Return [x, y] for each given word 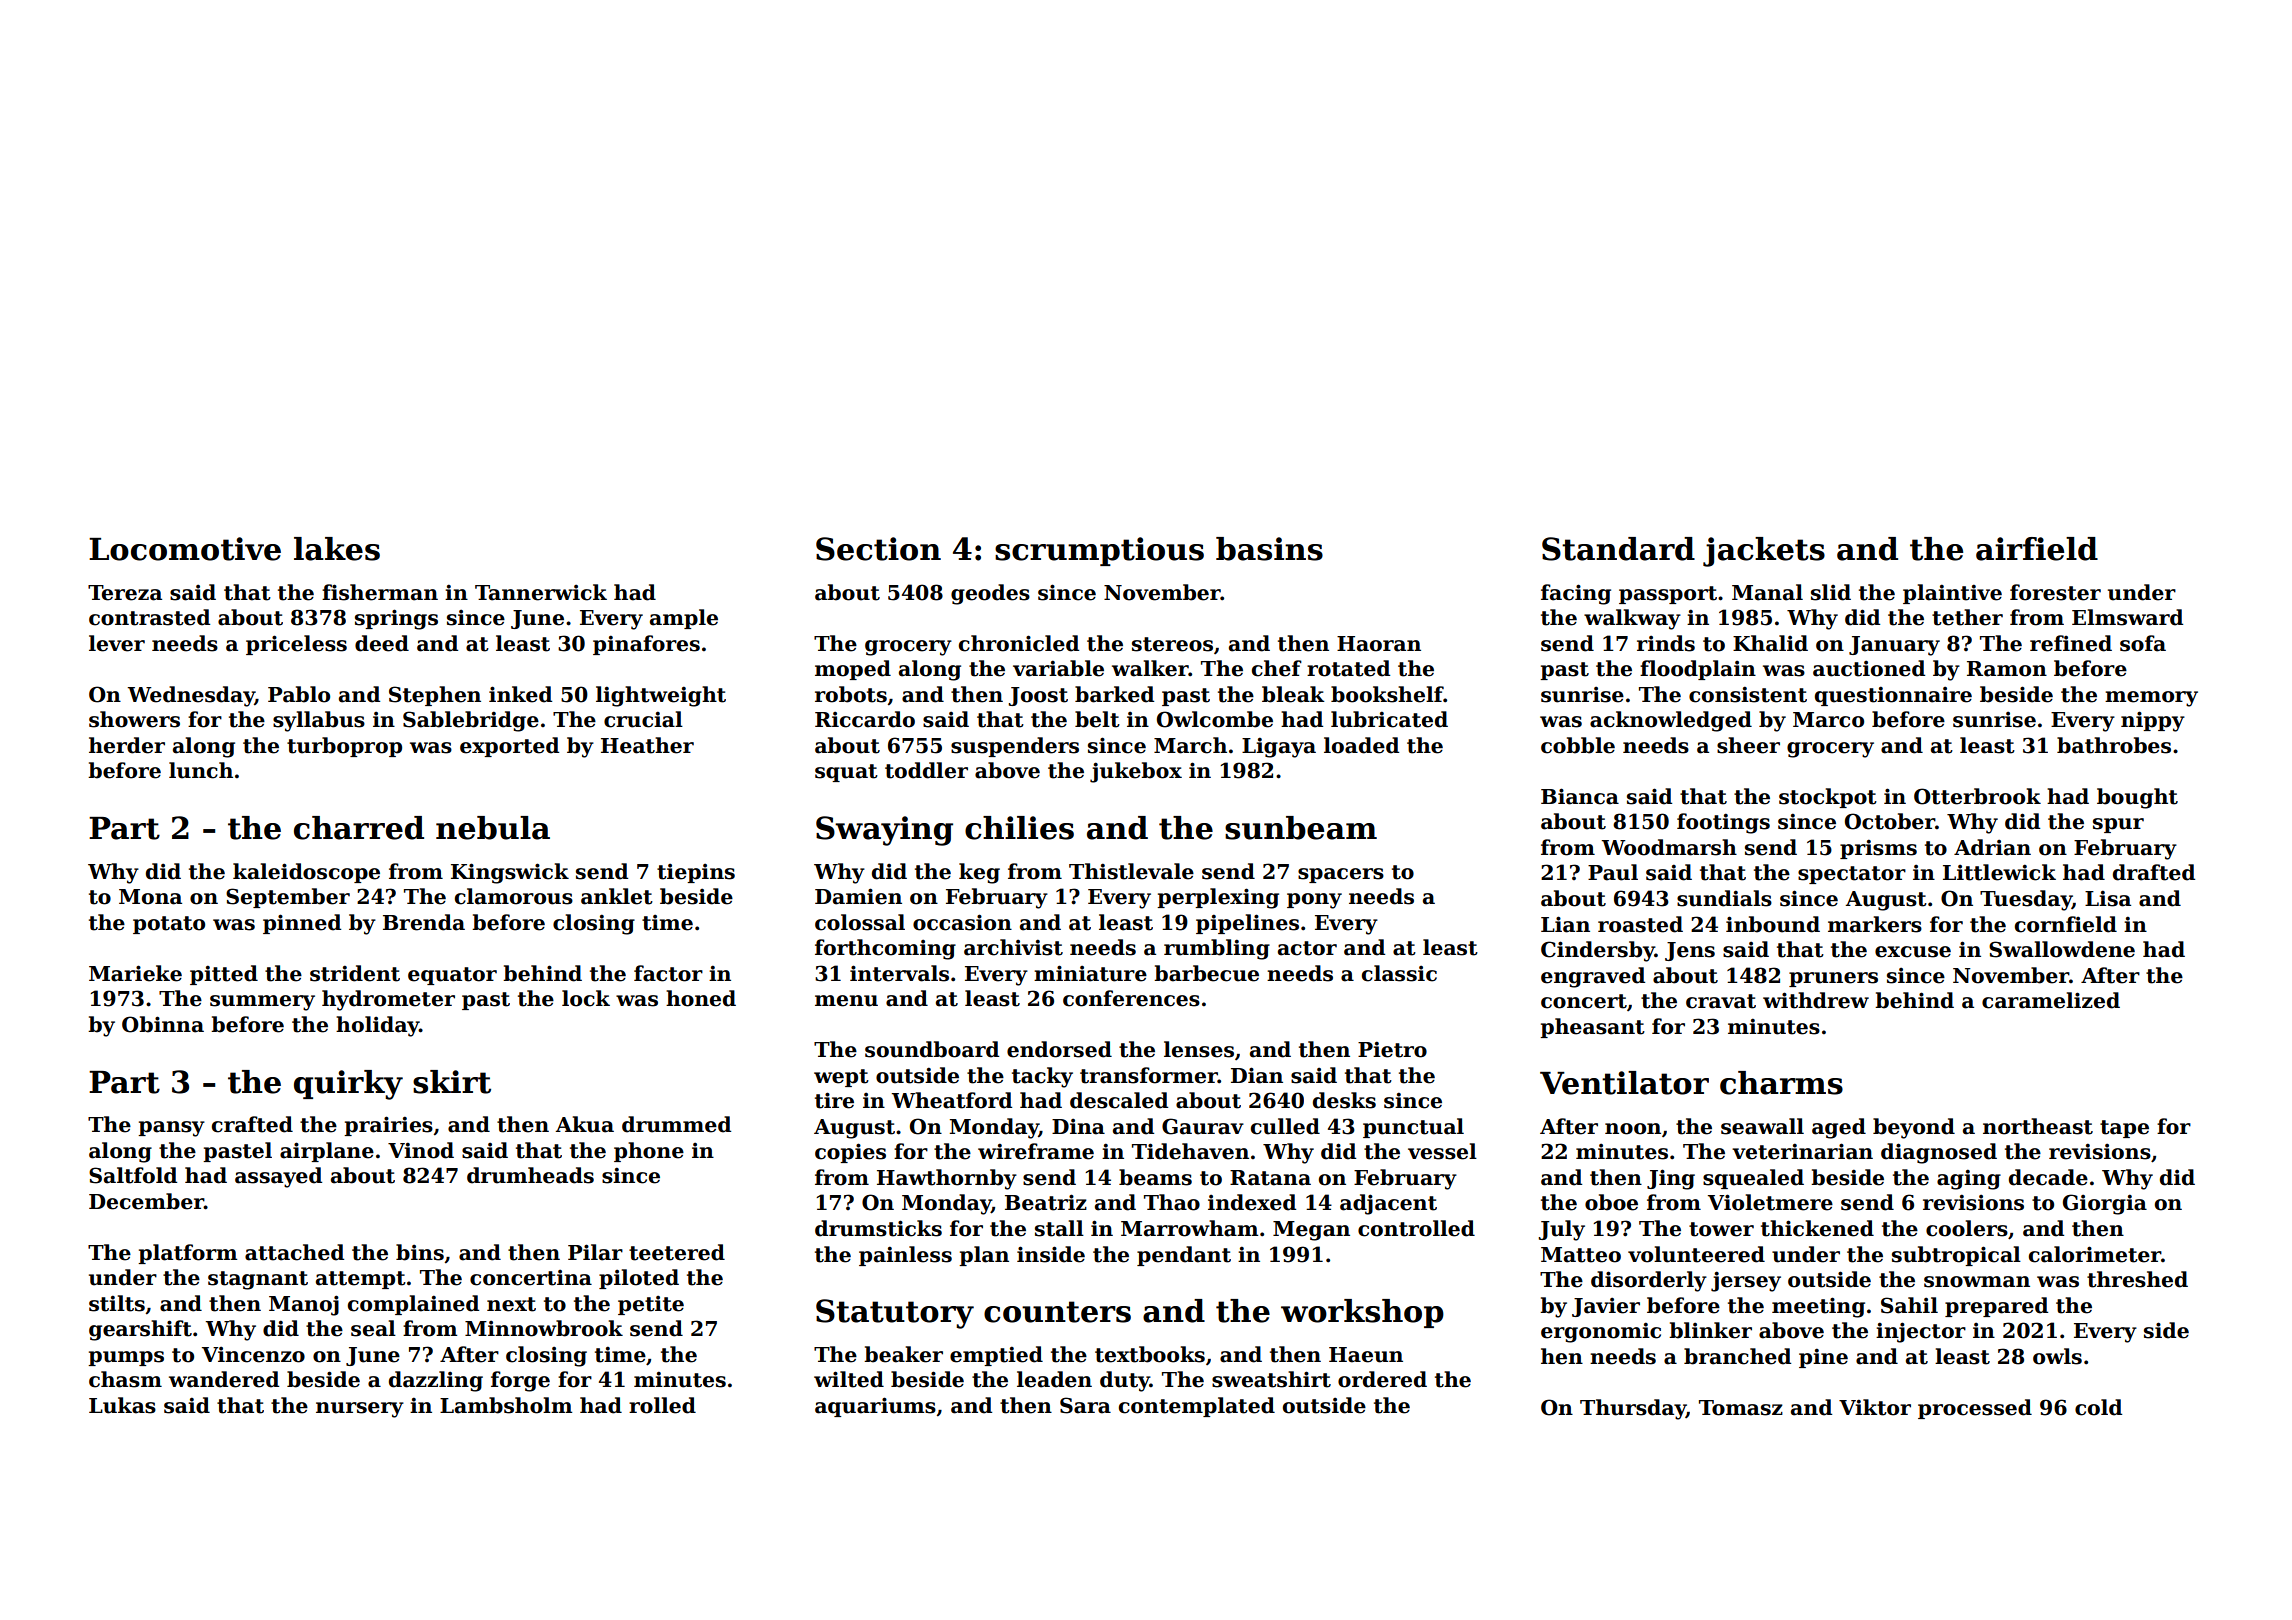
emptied [996, 1356]
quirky [348, 1085]
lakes [337, 549]
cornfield [2066, 924]
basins [1269, 549]
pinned [302, 924]
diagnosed [1939, 1153]
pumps [126, 1358]
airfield [2037, 549]
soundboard [932, 1049]
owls [2057, 1356]
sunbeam [1301, 828]
